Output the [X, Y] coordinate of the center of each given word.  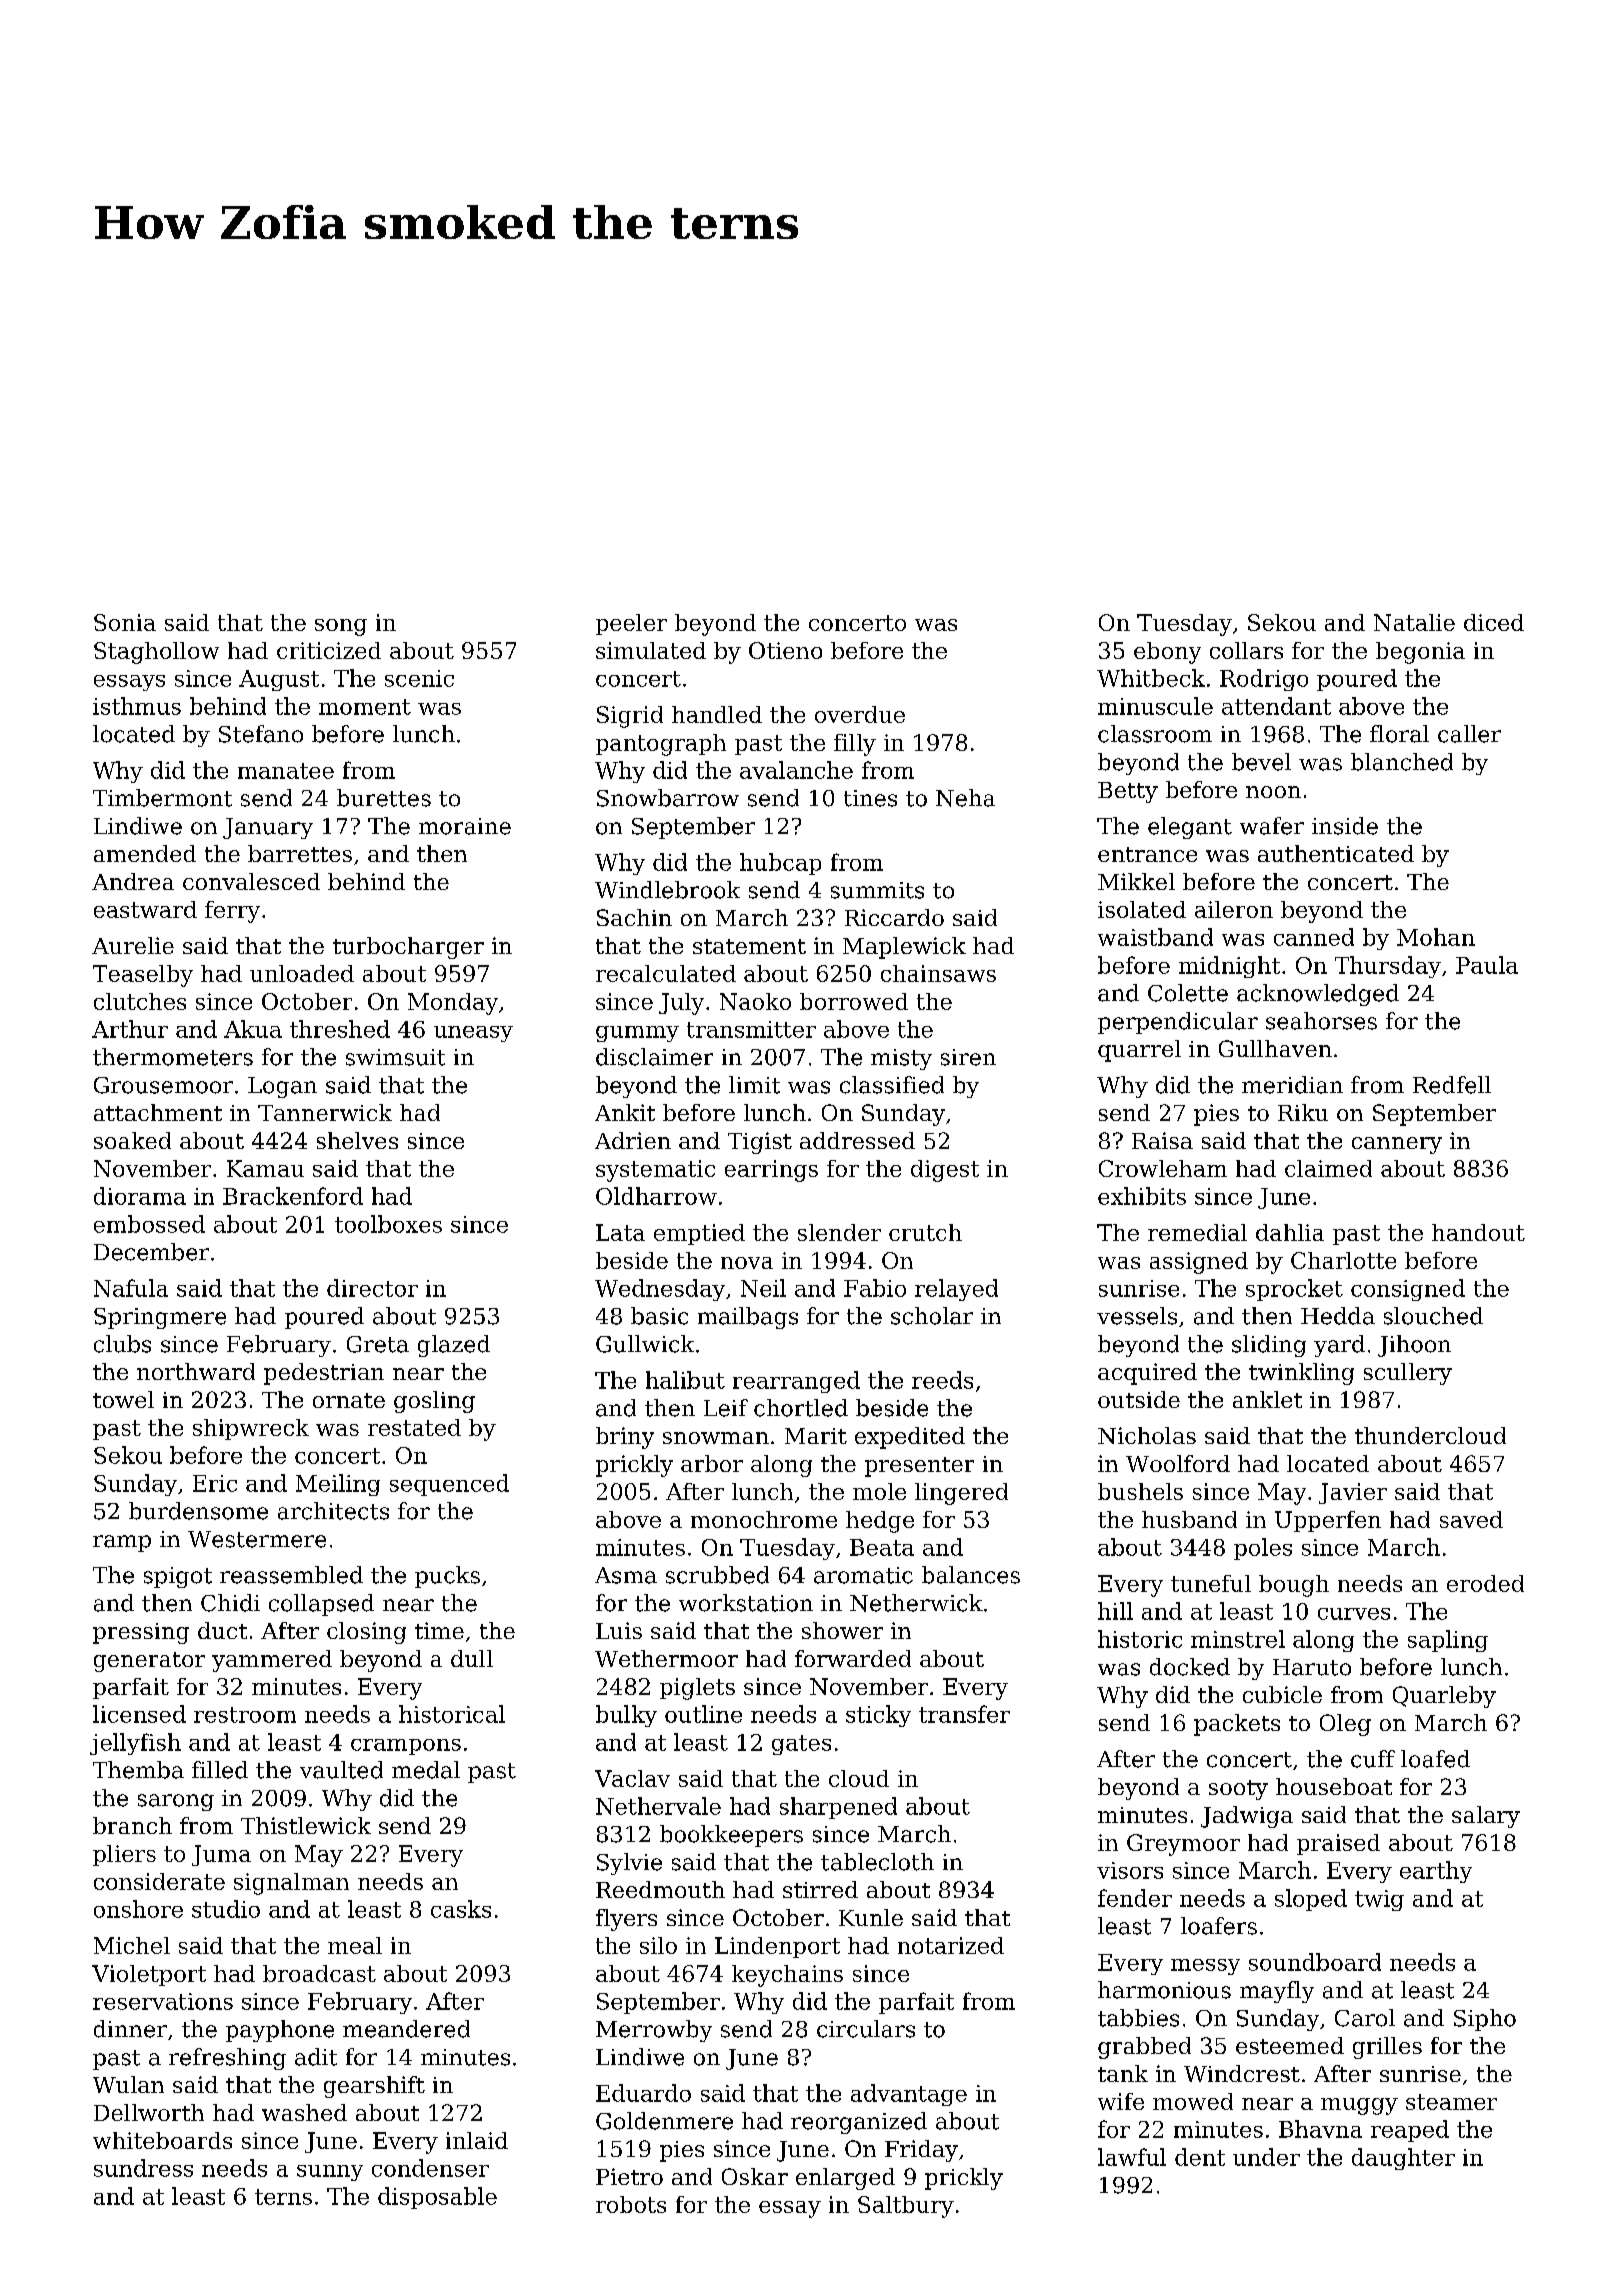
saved [1471, 1519]
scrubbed [717, 1575]
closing [366, 1633]
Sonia [125, 622]
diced [1494, 622]
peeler [631, 624]
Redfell [1452, 1085]
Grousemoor [163, 1085]
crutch [925, 1232]
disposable [437, 2198]
